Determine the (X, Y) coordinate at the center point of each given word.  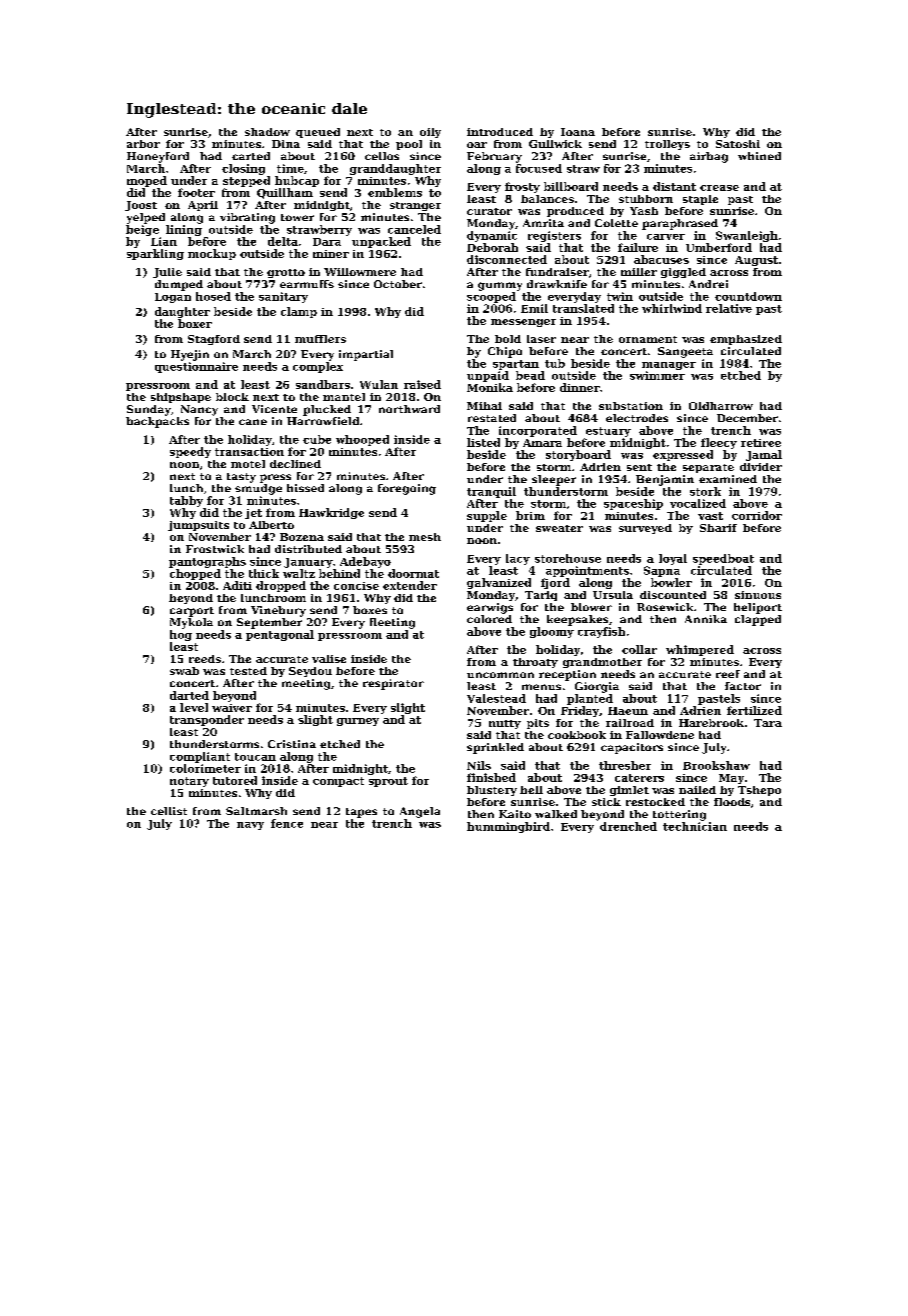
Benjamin (665, 480)
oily (430, 133)
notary (189, 782)
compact (338, 782)
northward (409, 409)
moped (147, 181)
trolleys (667, 145)
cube (317, 439)
